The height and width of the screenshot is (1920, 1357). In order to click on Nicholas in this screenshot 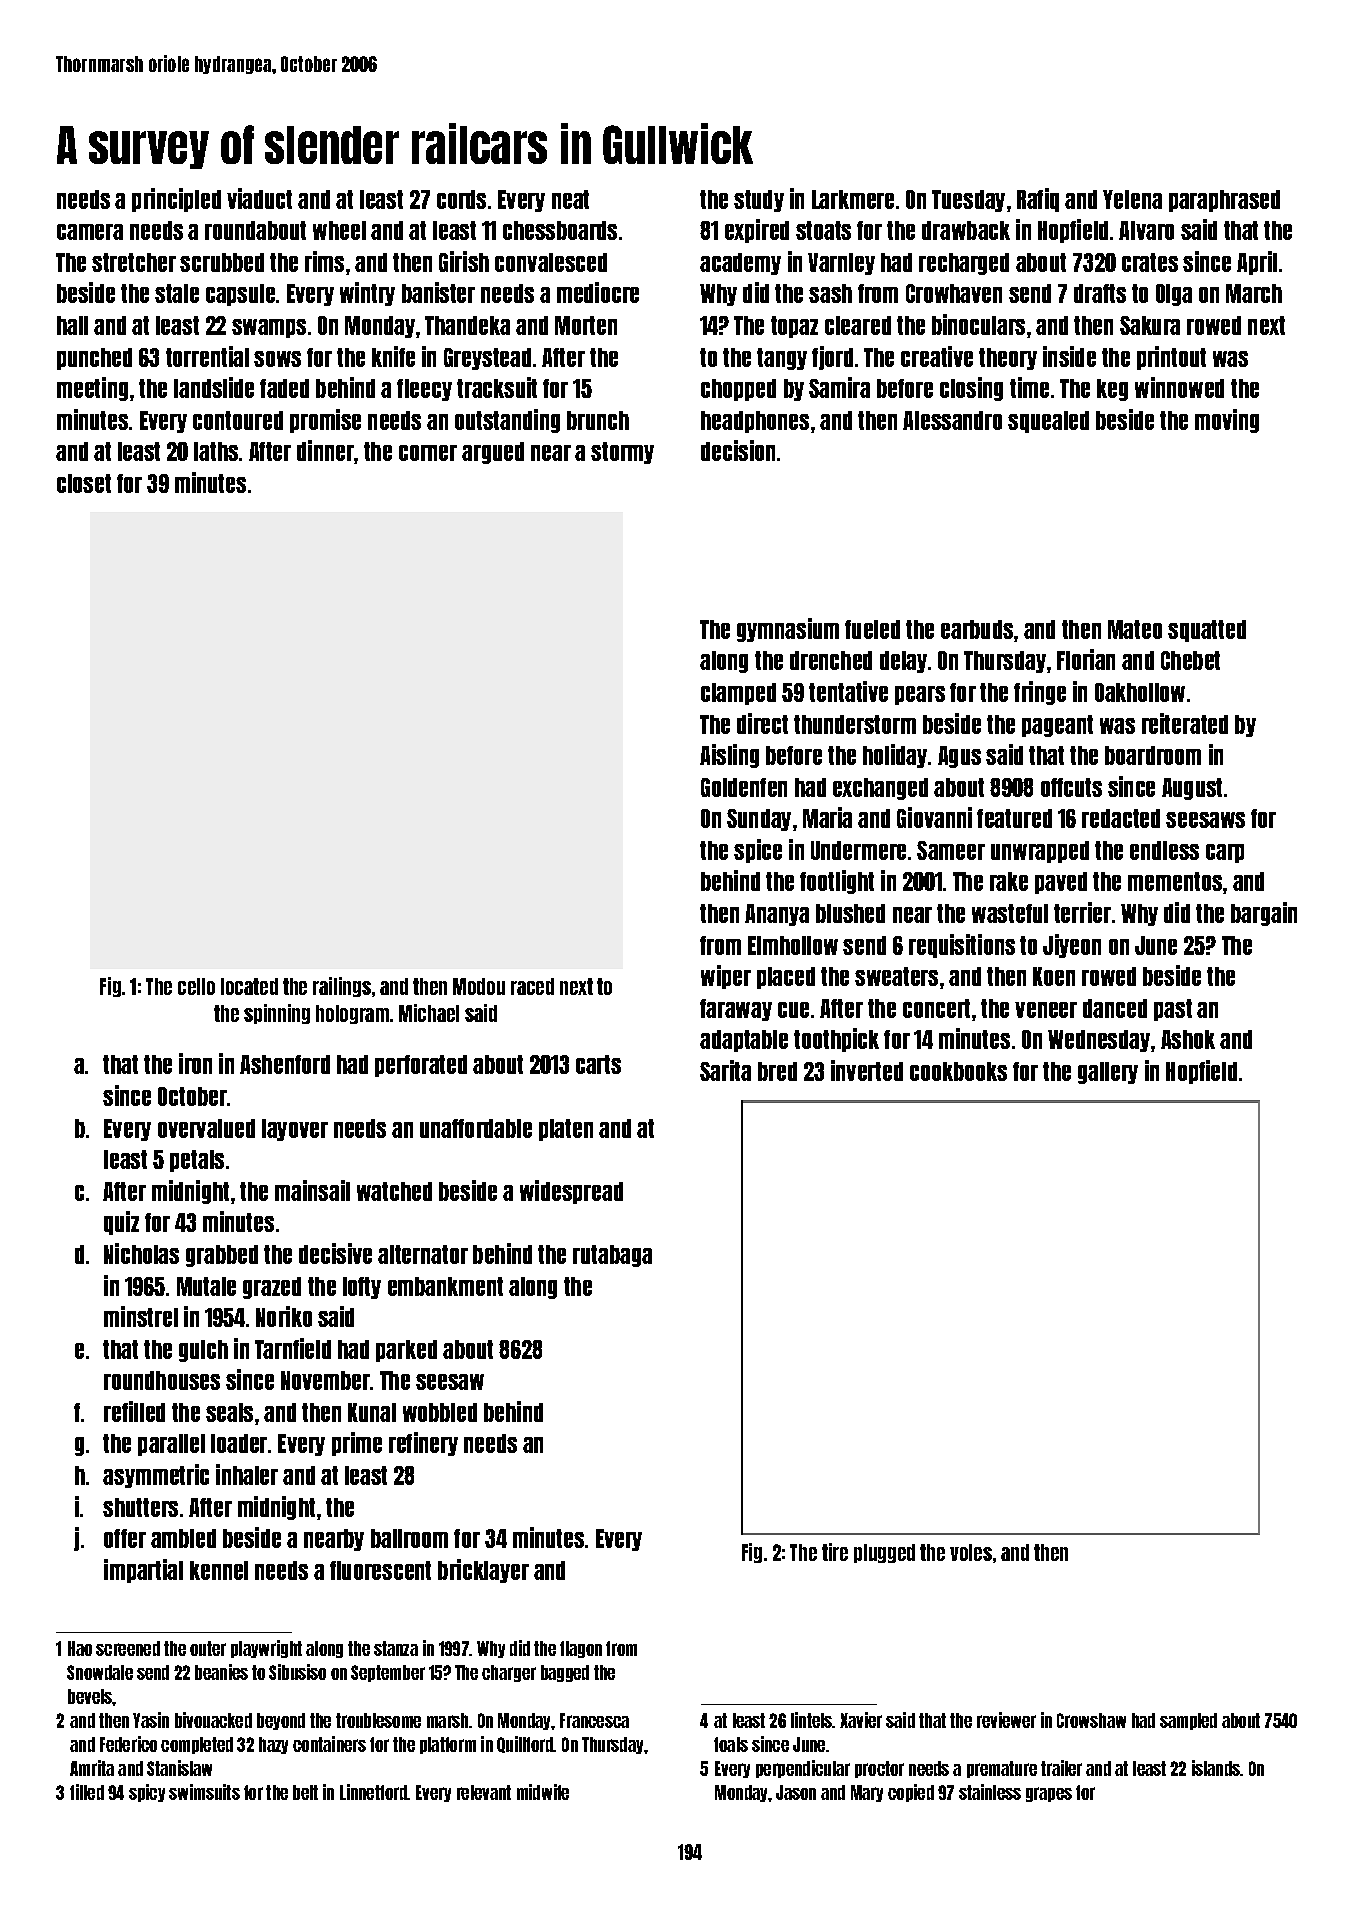, I will do `click(141, 1253)`.
